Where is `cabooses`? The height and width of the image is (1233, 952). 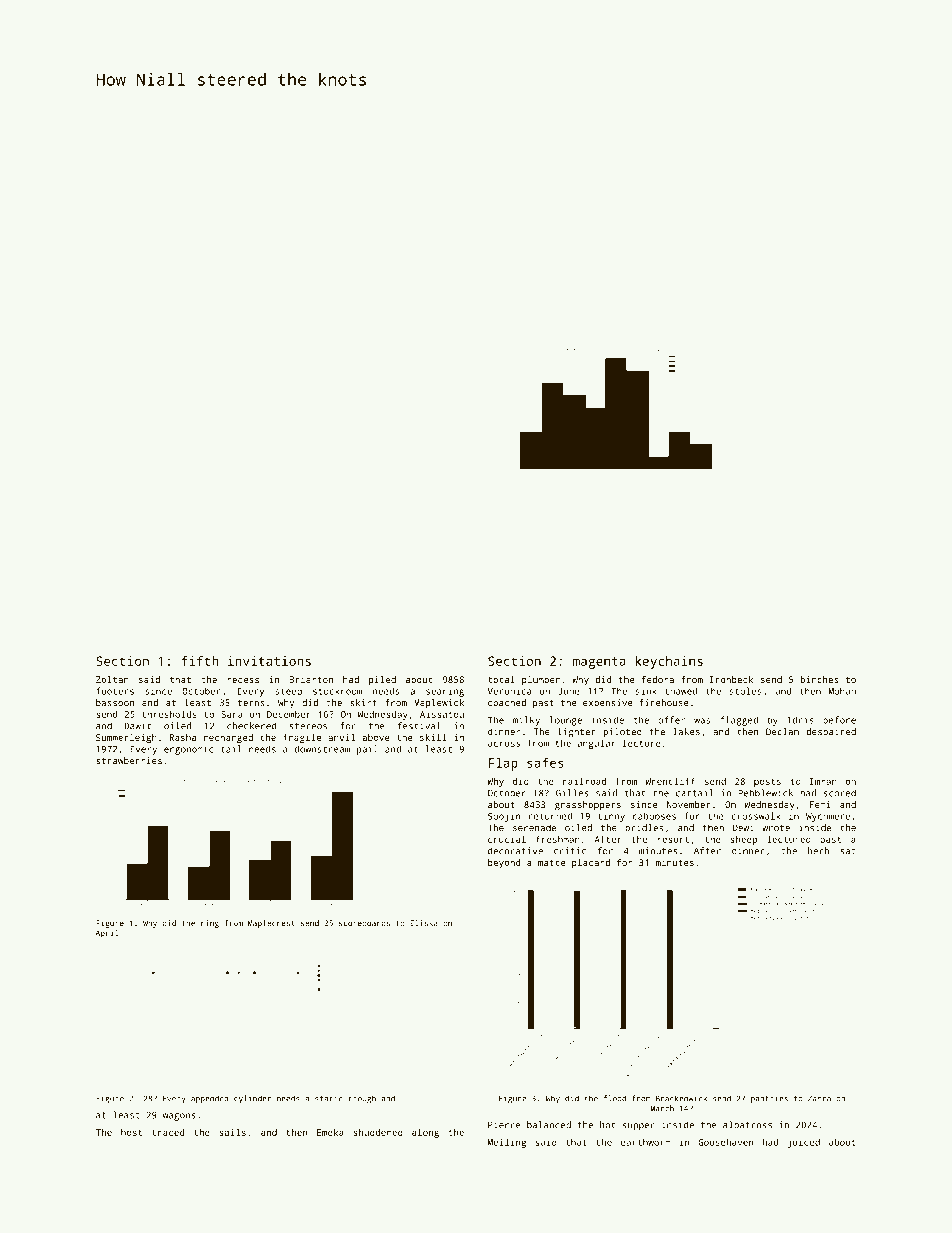
cabooses is located at coordinates (654, 816).
